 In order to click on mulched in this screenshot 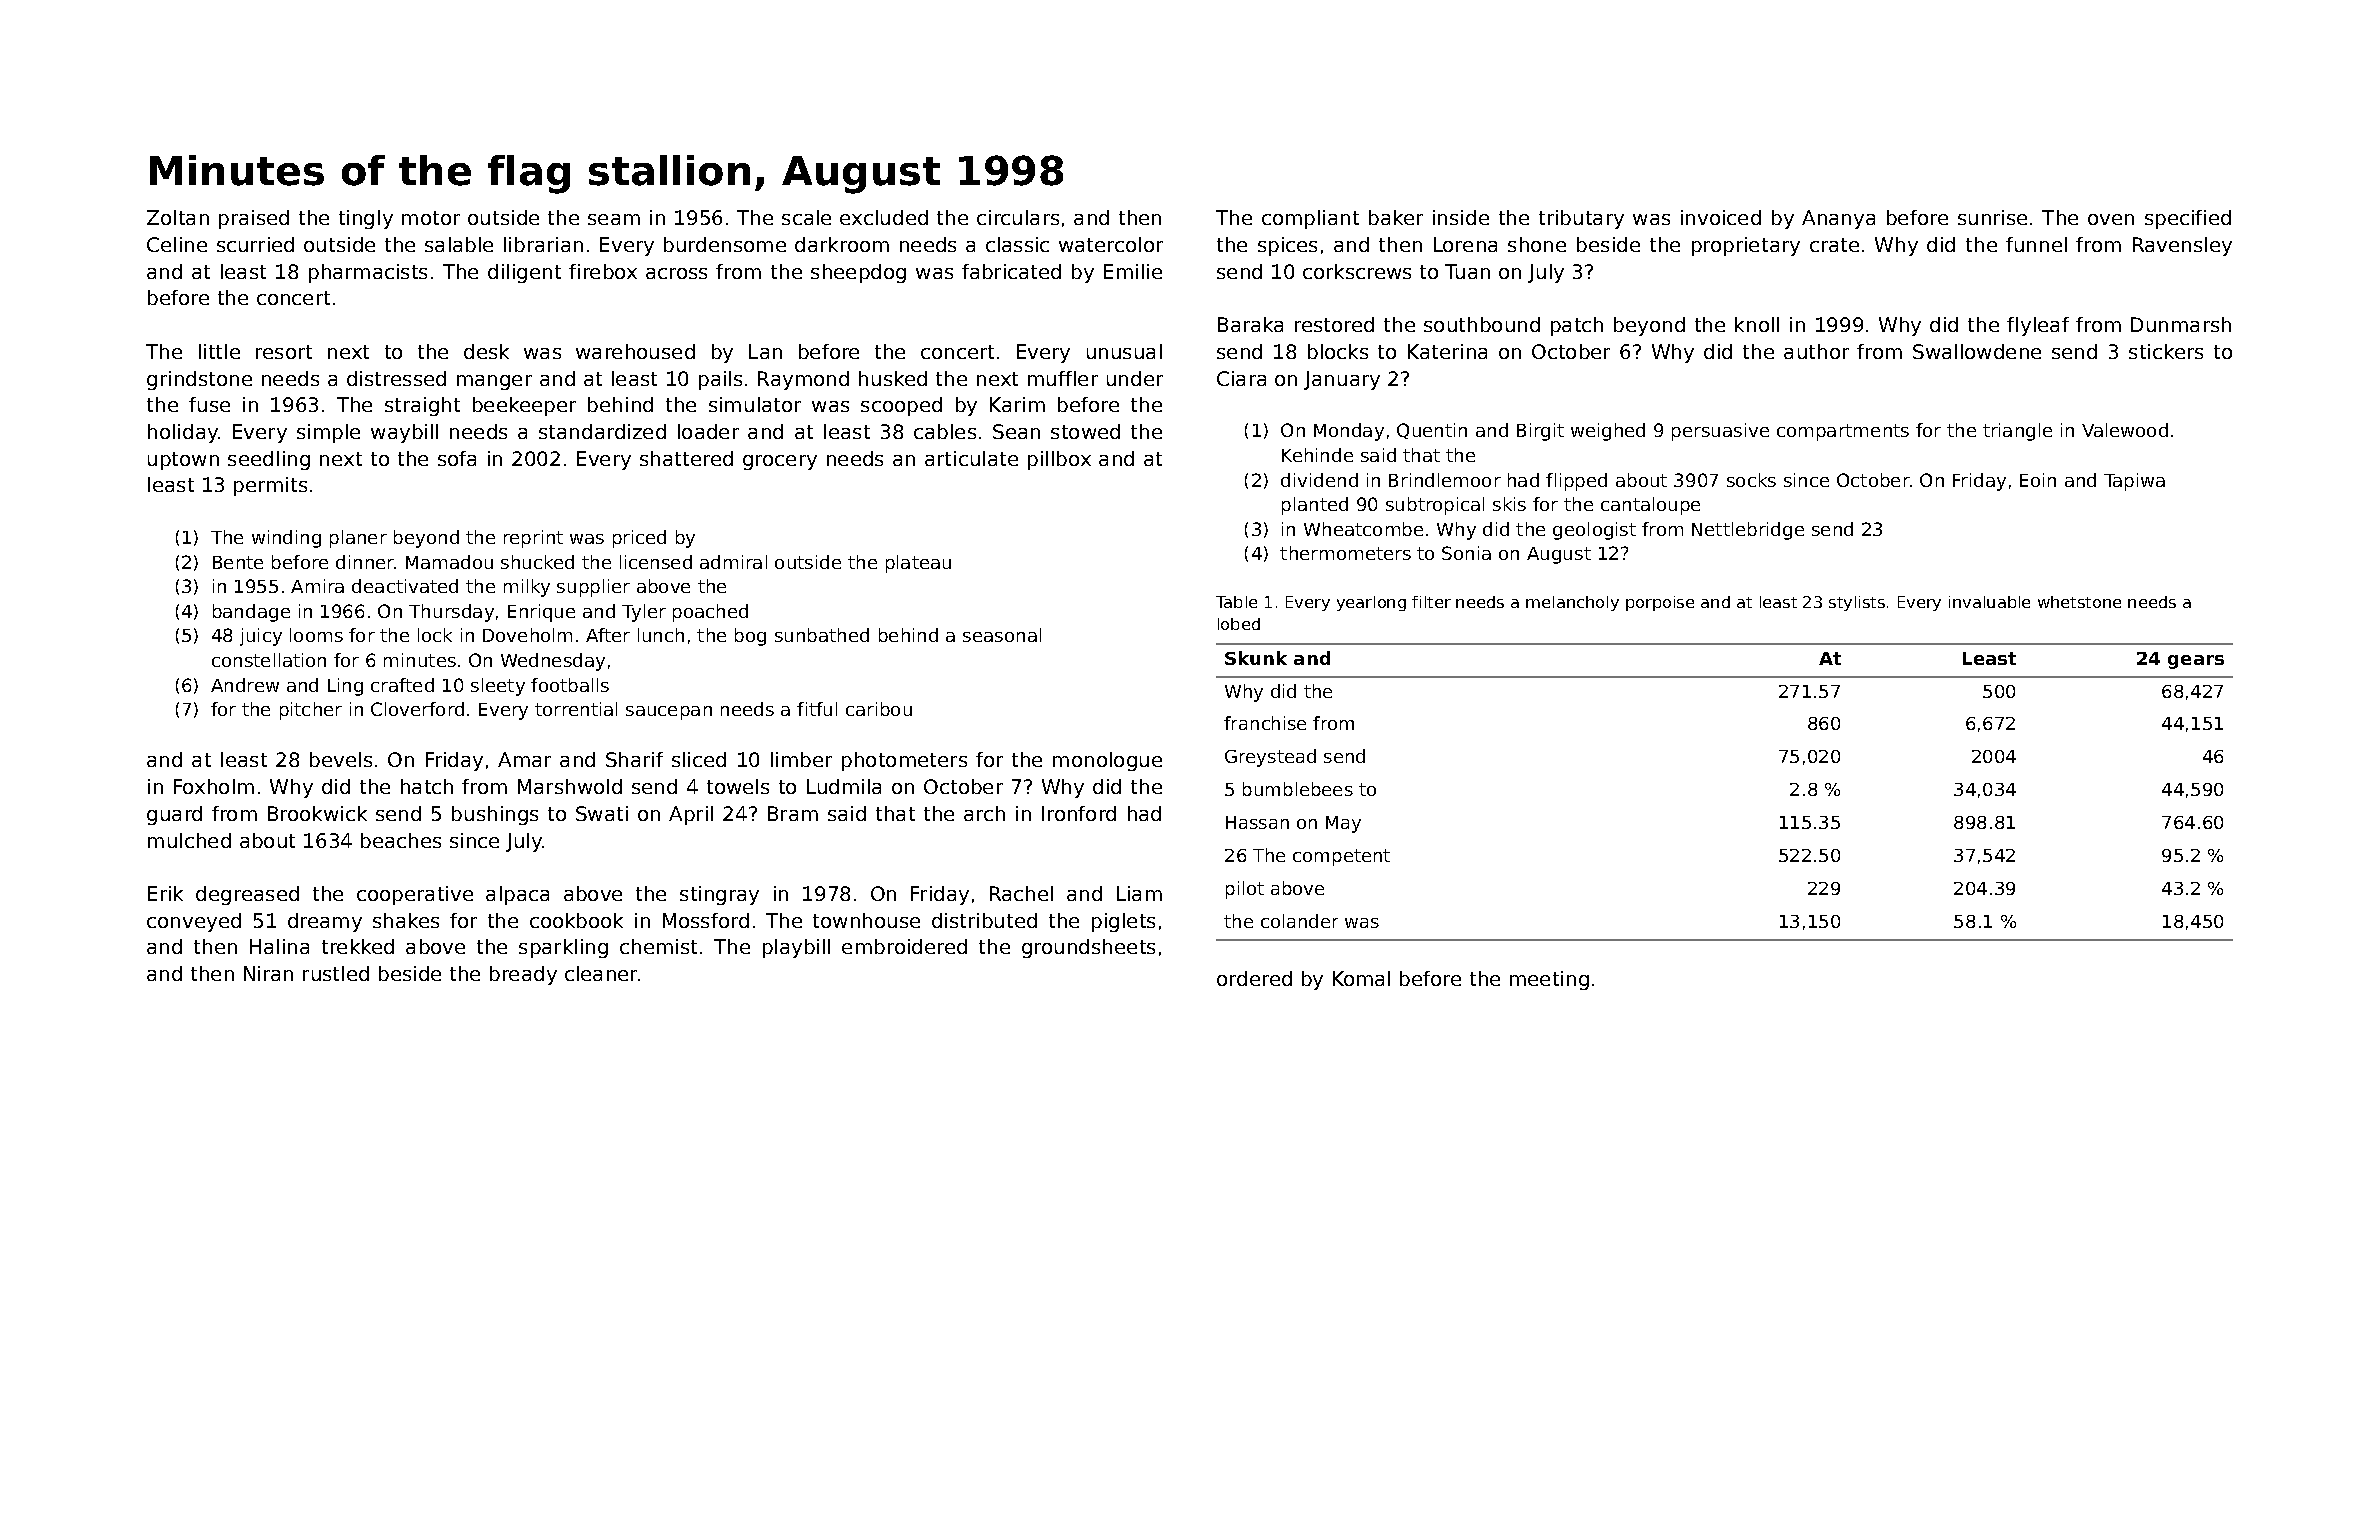, I will do `click(189, 840)`.
